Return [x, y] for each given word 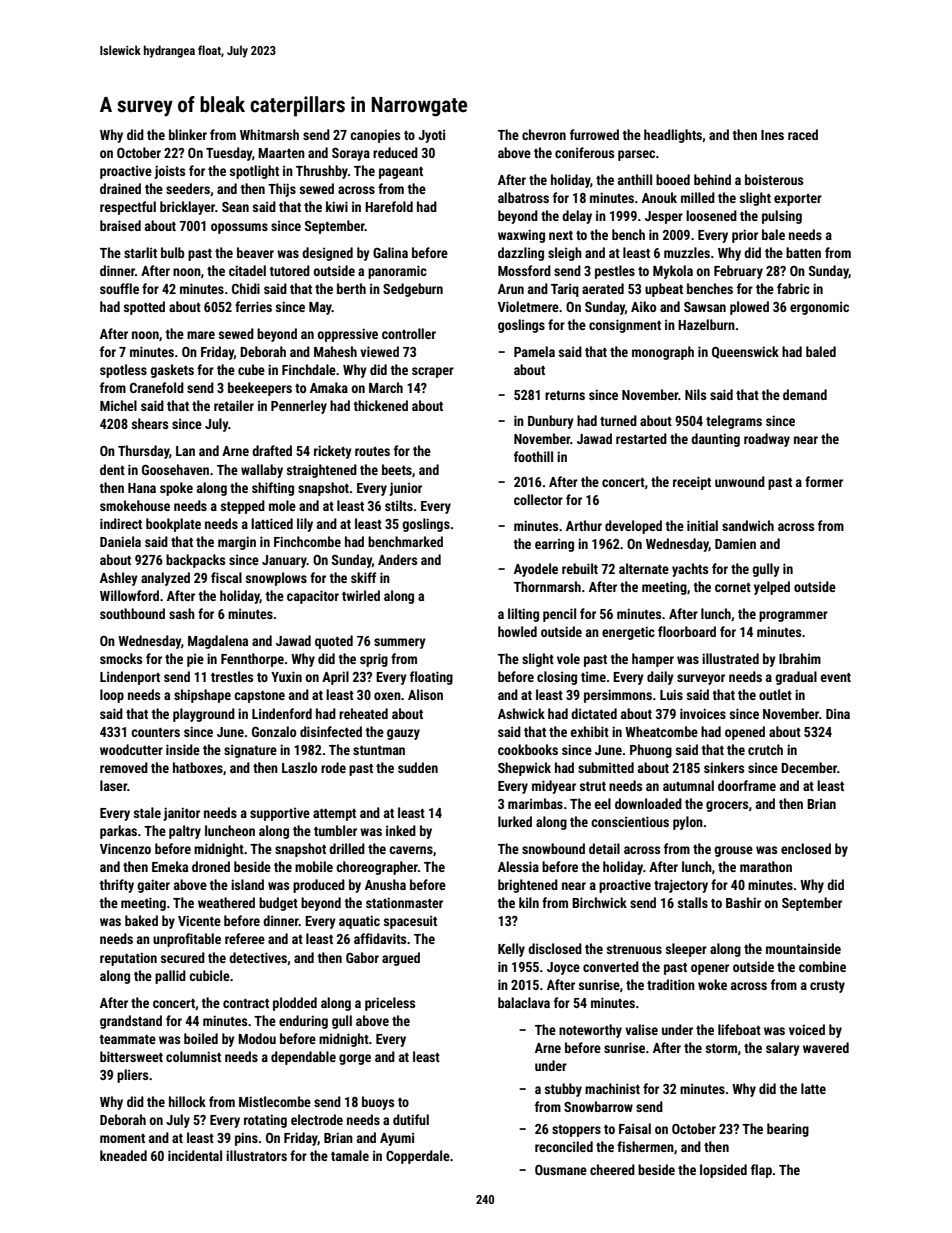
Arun [511, 289]
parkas [118, 832]
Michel [118, 405]
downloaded [648, 803]
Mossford [524, 270]
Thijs [282, 190]
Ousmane [561, 1170]
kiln [529, 902]
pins [246, 1139]
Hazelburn [706, 324]
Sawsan [705, 307]
